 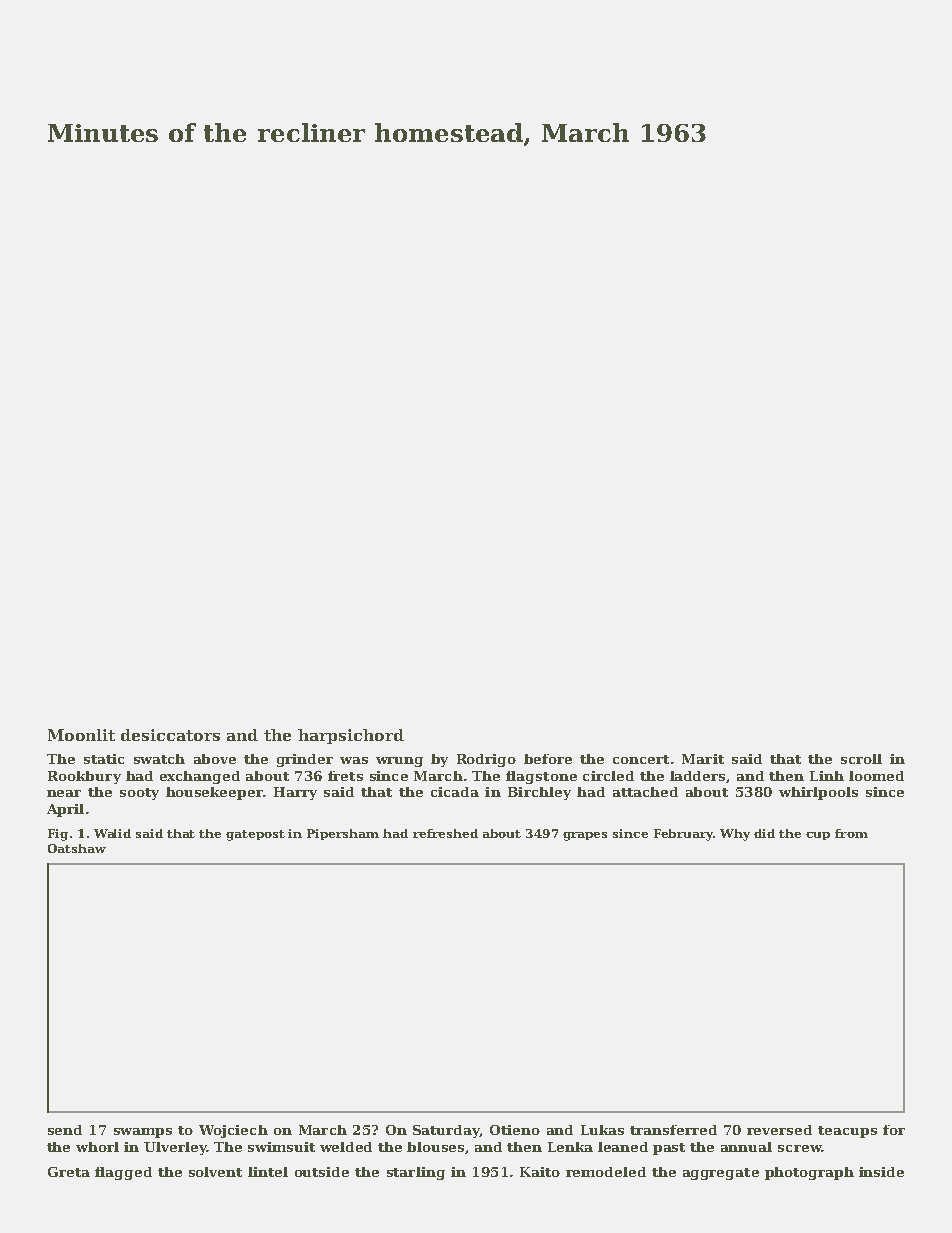 What do you see at coordinates (445, 833) in the screenshot?
I see `refreshed` at bounding box center [445, 833].
